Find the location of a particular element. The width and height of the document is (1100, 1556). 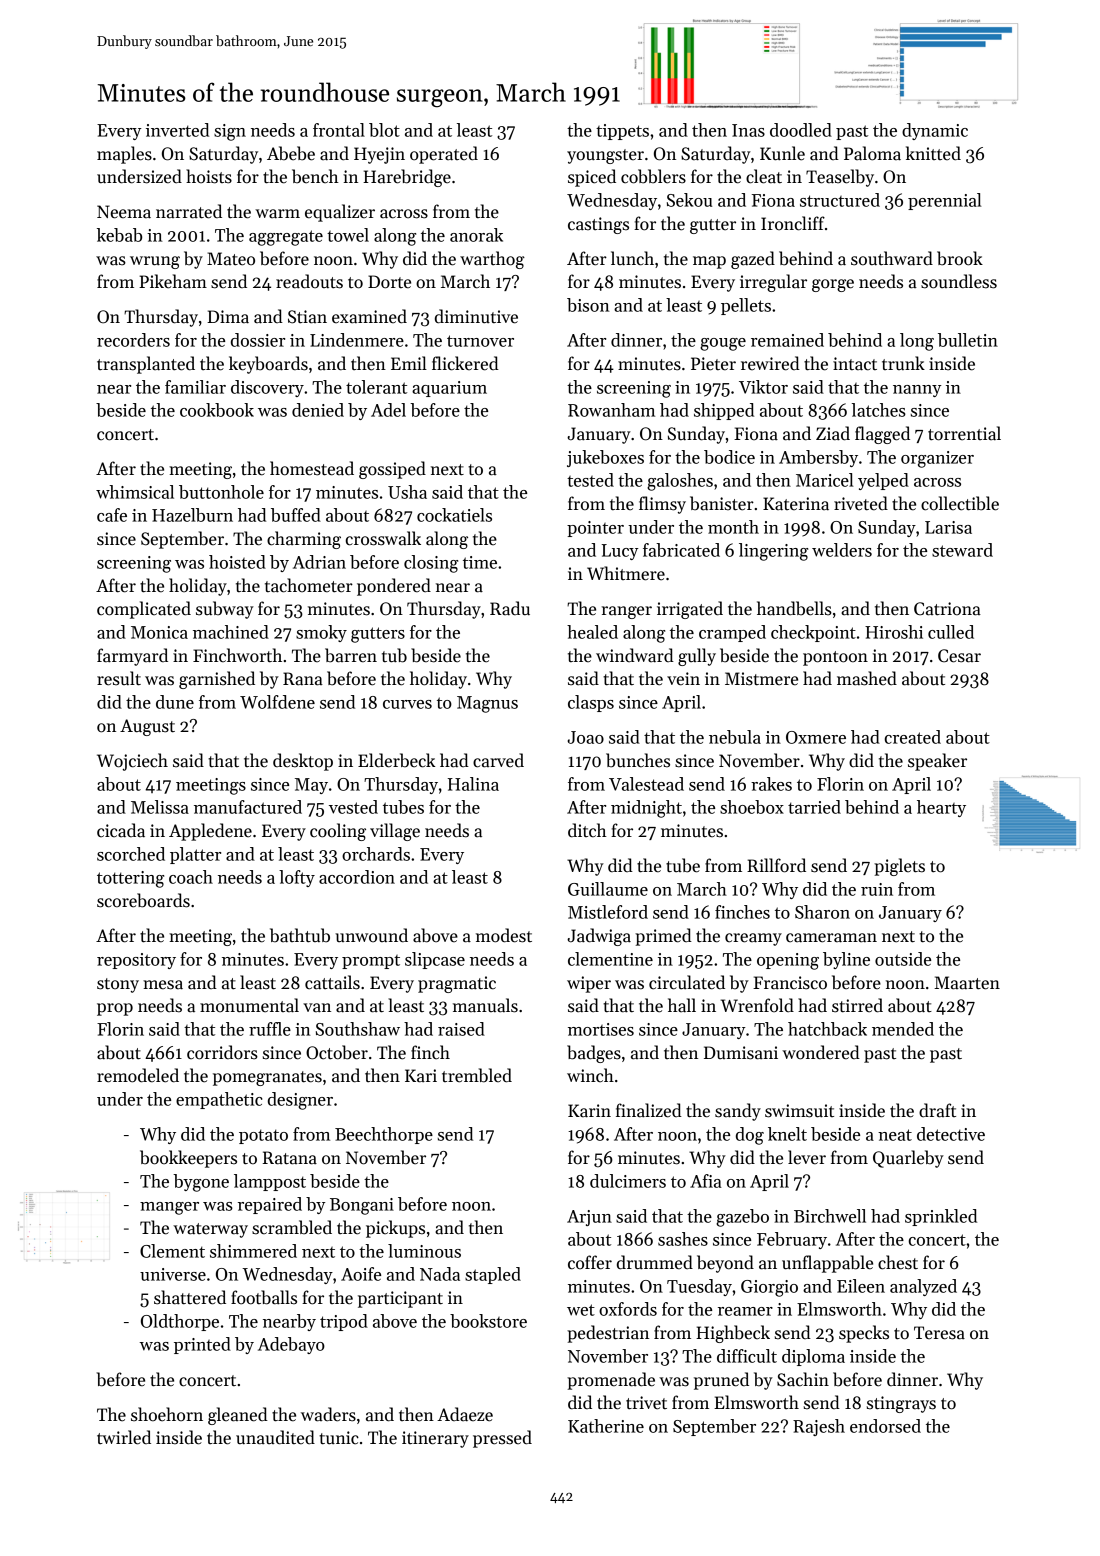

doodled is located at coordinates (801, 130).
